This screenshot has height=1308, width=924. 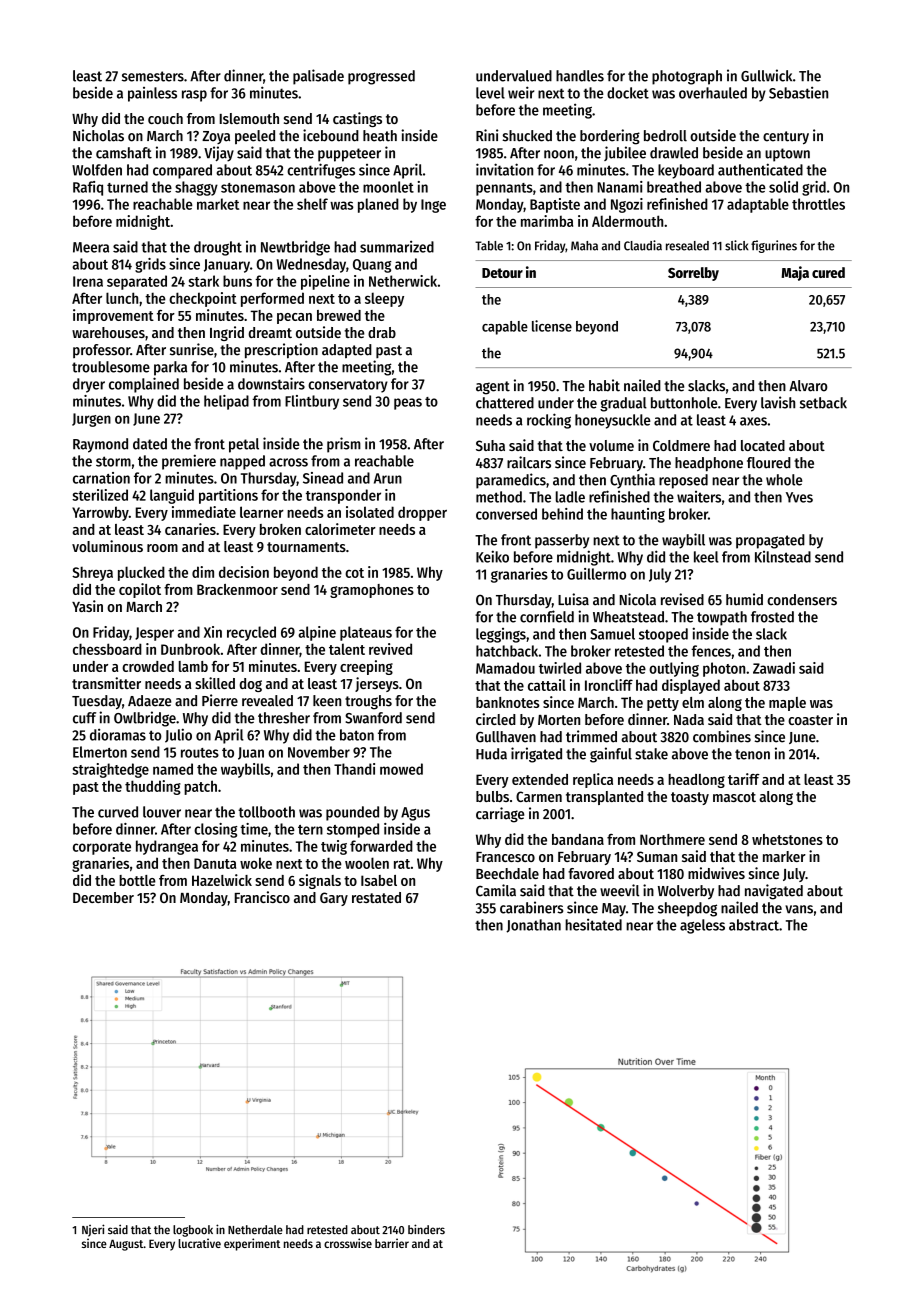 I want to click on dated, so click(x=150, y=444).
